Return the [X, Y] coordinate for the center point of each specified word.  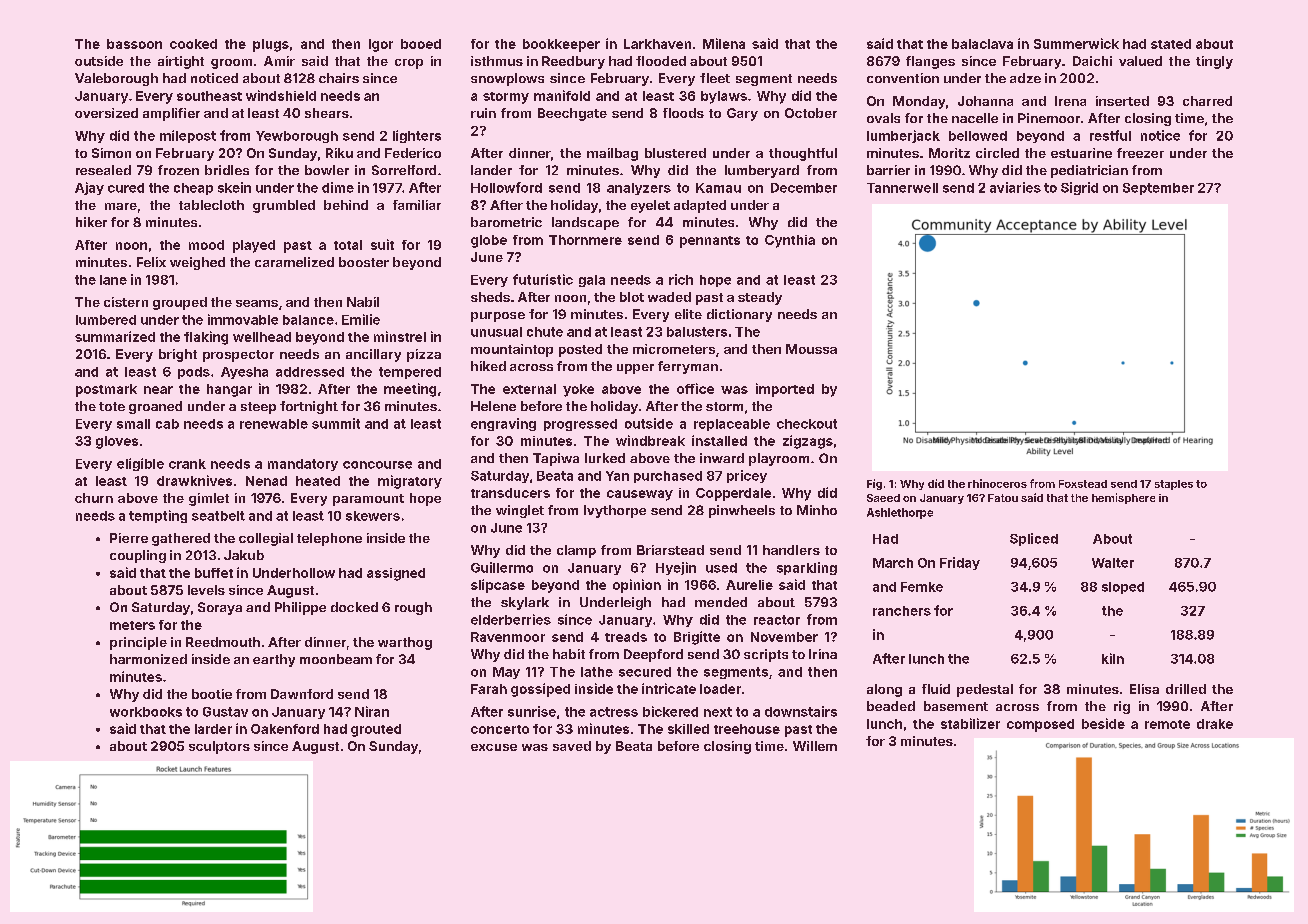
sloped [1123, 588]
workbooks [146, 712]
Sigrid [1079, 188]
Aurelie [749, 585]
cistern [126, 302]
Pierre [129, 538]
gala [592, 281]
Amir [279, 61]
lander [491, 170]
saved [572, 746]
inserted [1122, 101]
